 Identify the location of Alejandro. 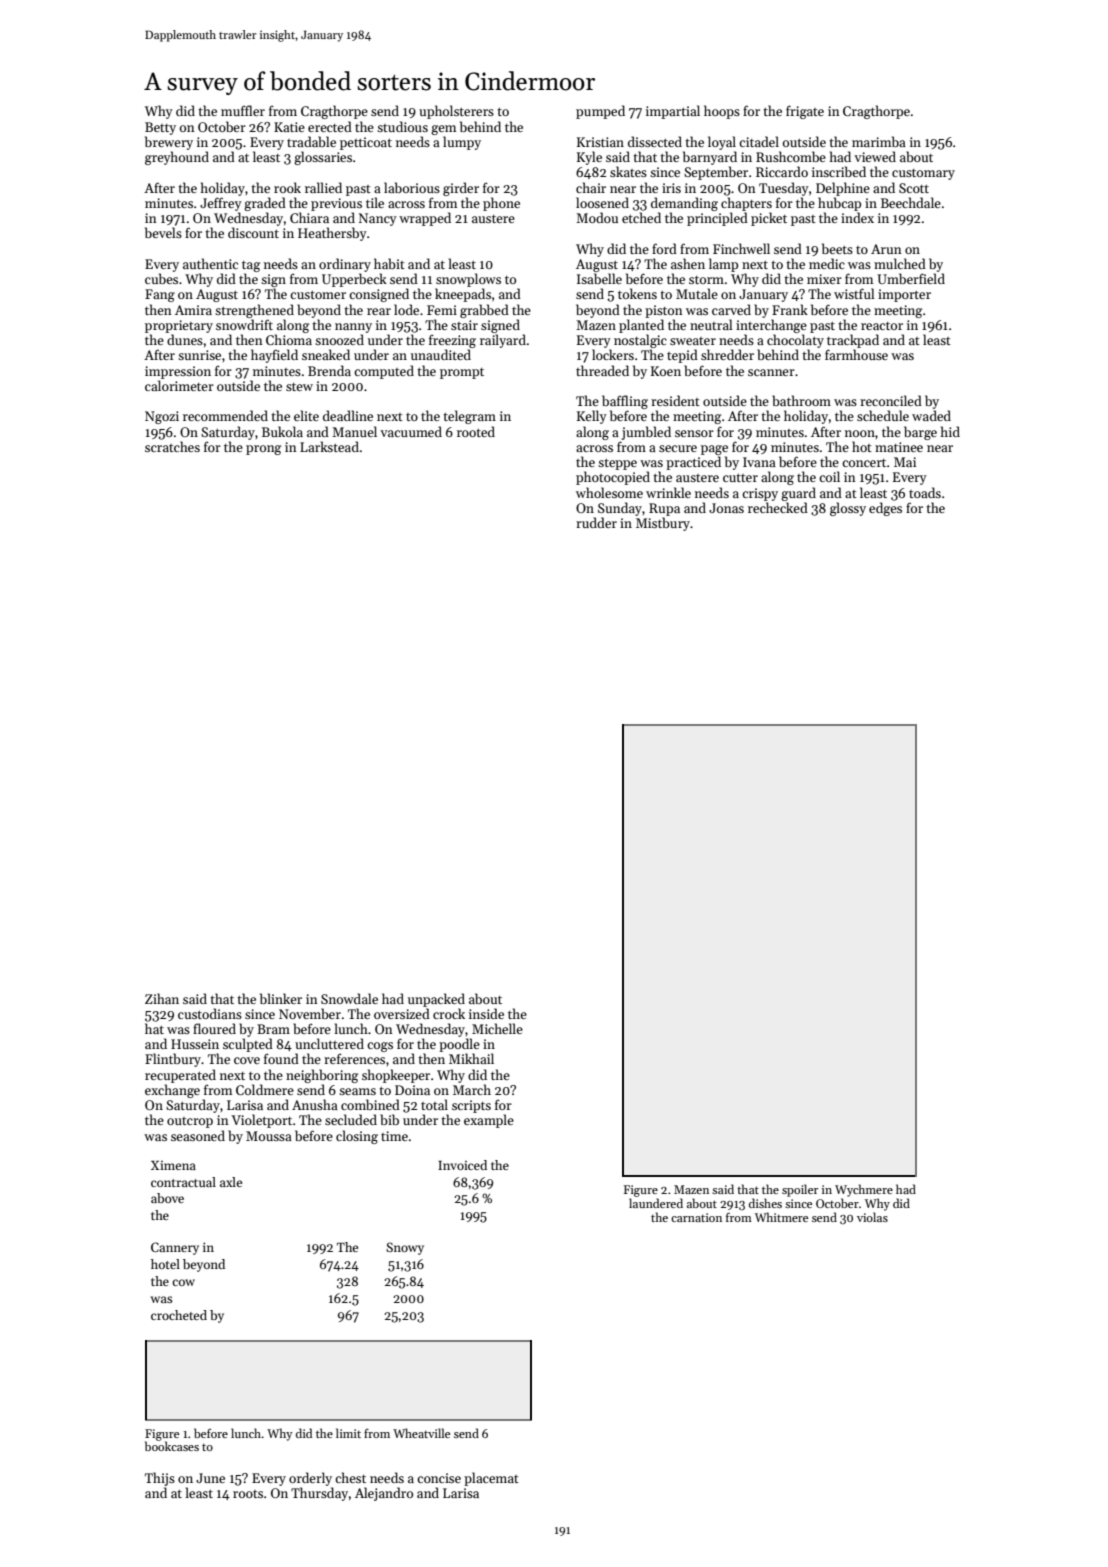
(384, 1494).
